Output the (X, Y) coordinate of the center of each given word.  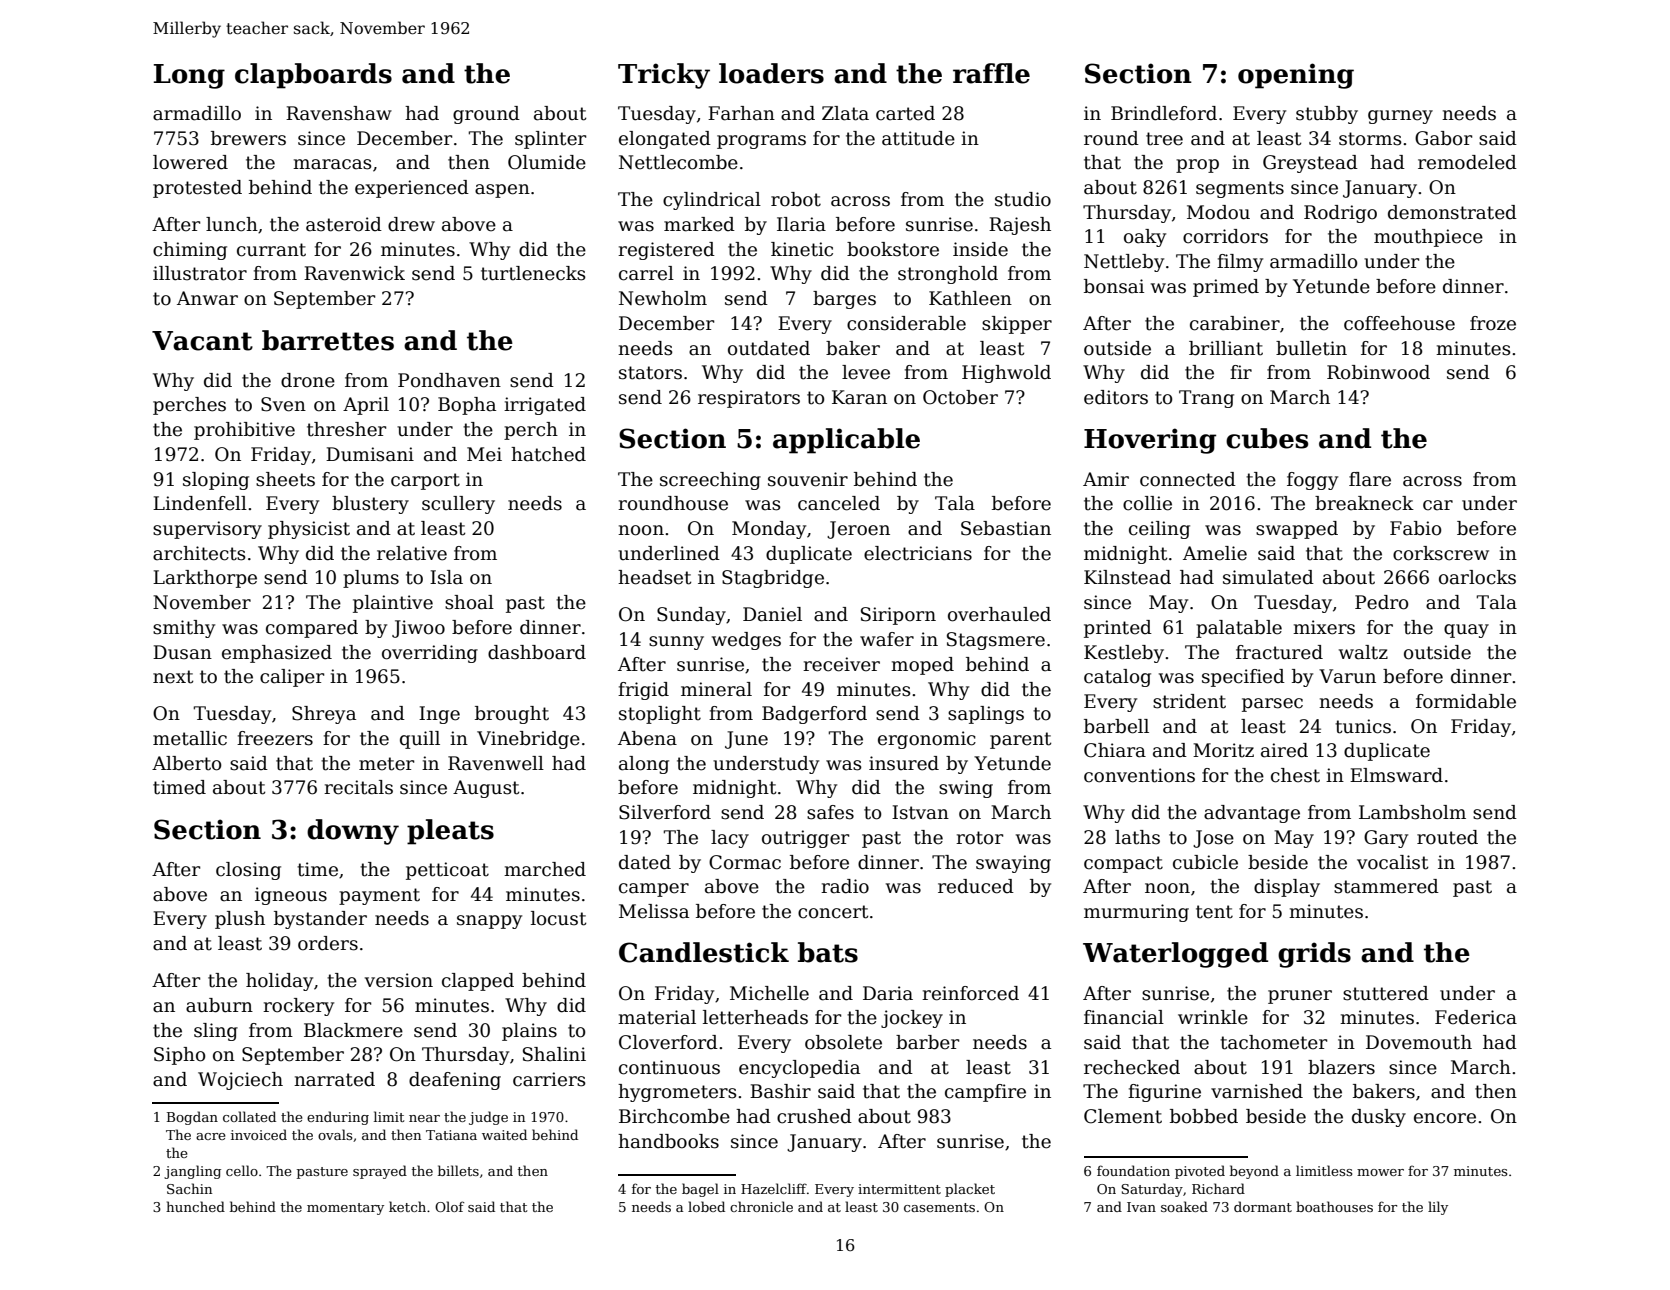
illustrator (200, 273)
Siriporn (898, 616)
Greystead (1310, 164)
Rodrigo (1340, 214)
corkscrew (1441, 553)
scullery (458, 505)
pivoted (1200, 1172)
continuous (669, 1067)
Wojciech (240, 1081)
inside (980, 249)
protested (197, 189)
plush (240, 920)
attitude (918, 138)
